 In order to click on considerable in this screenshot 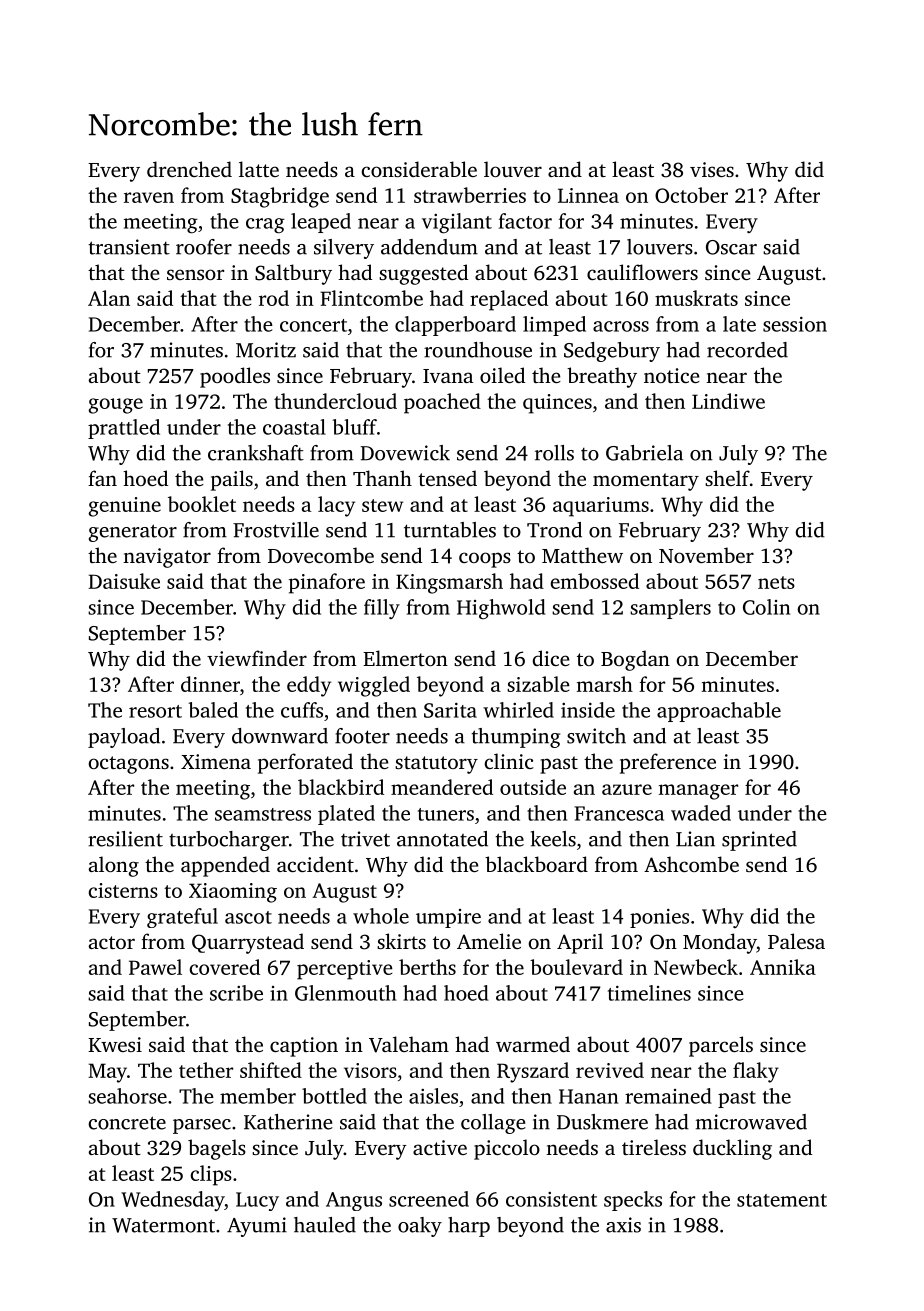, I will do `click(419, 169)`.
